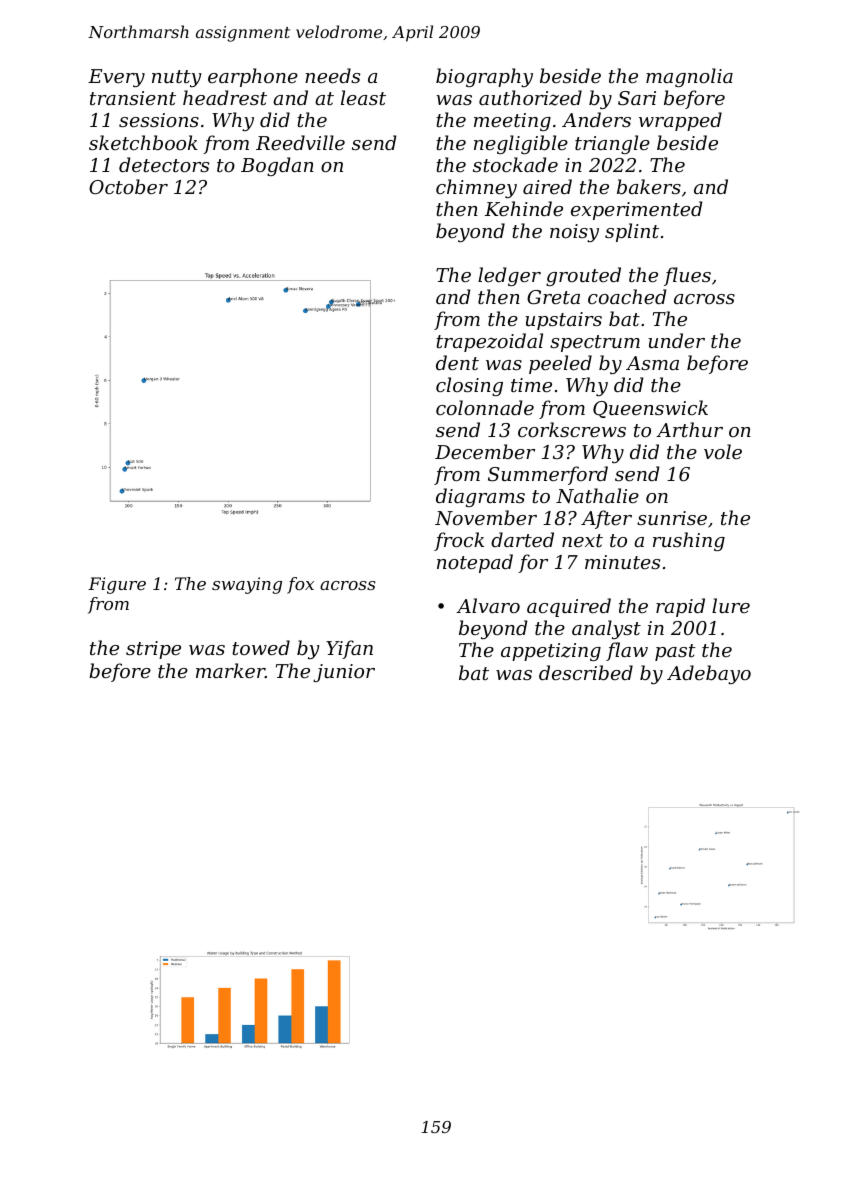 The image size is (841, 1193). I want to click on biography, so click(484, 77).
